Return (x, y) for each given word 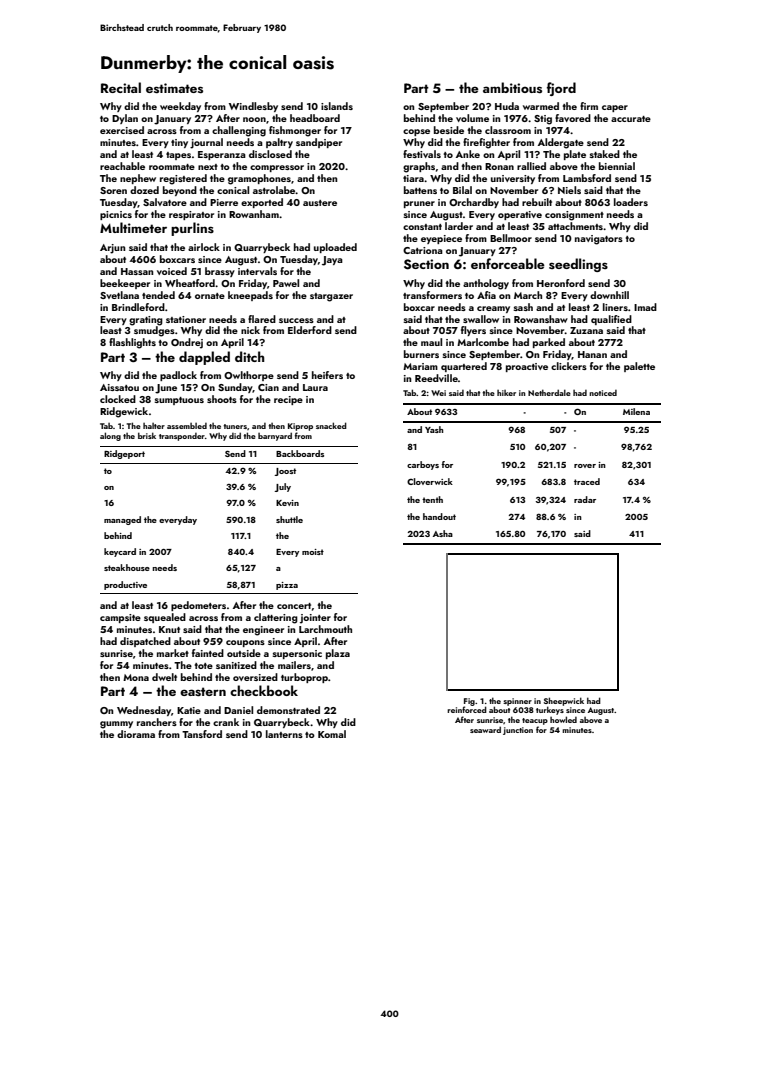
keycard (120, 552)
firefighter (486, 143)
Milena (636, 411)
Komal (332, 734)
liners (615, 307)
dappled (204, 358)
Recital (121, 87)
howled (563, 719)
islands (337, 106)
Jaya (332, 261)
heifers (327, 375)
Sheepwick (564, 701)
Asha (443, 533)
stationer (186, 319)
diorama (136, 734)
